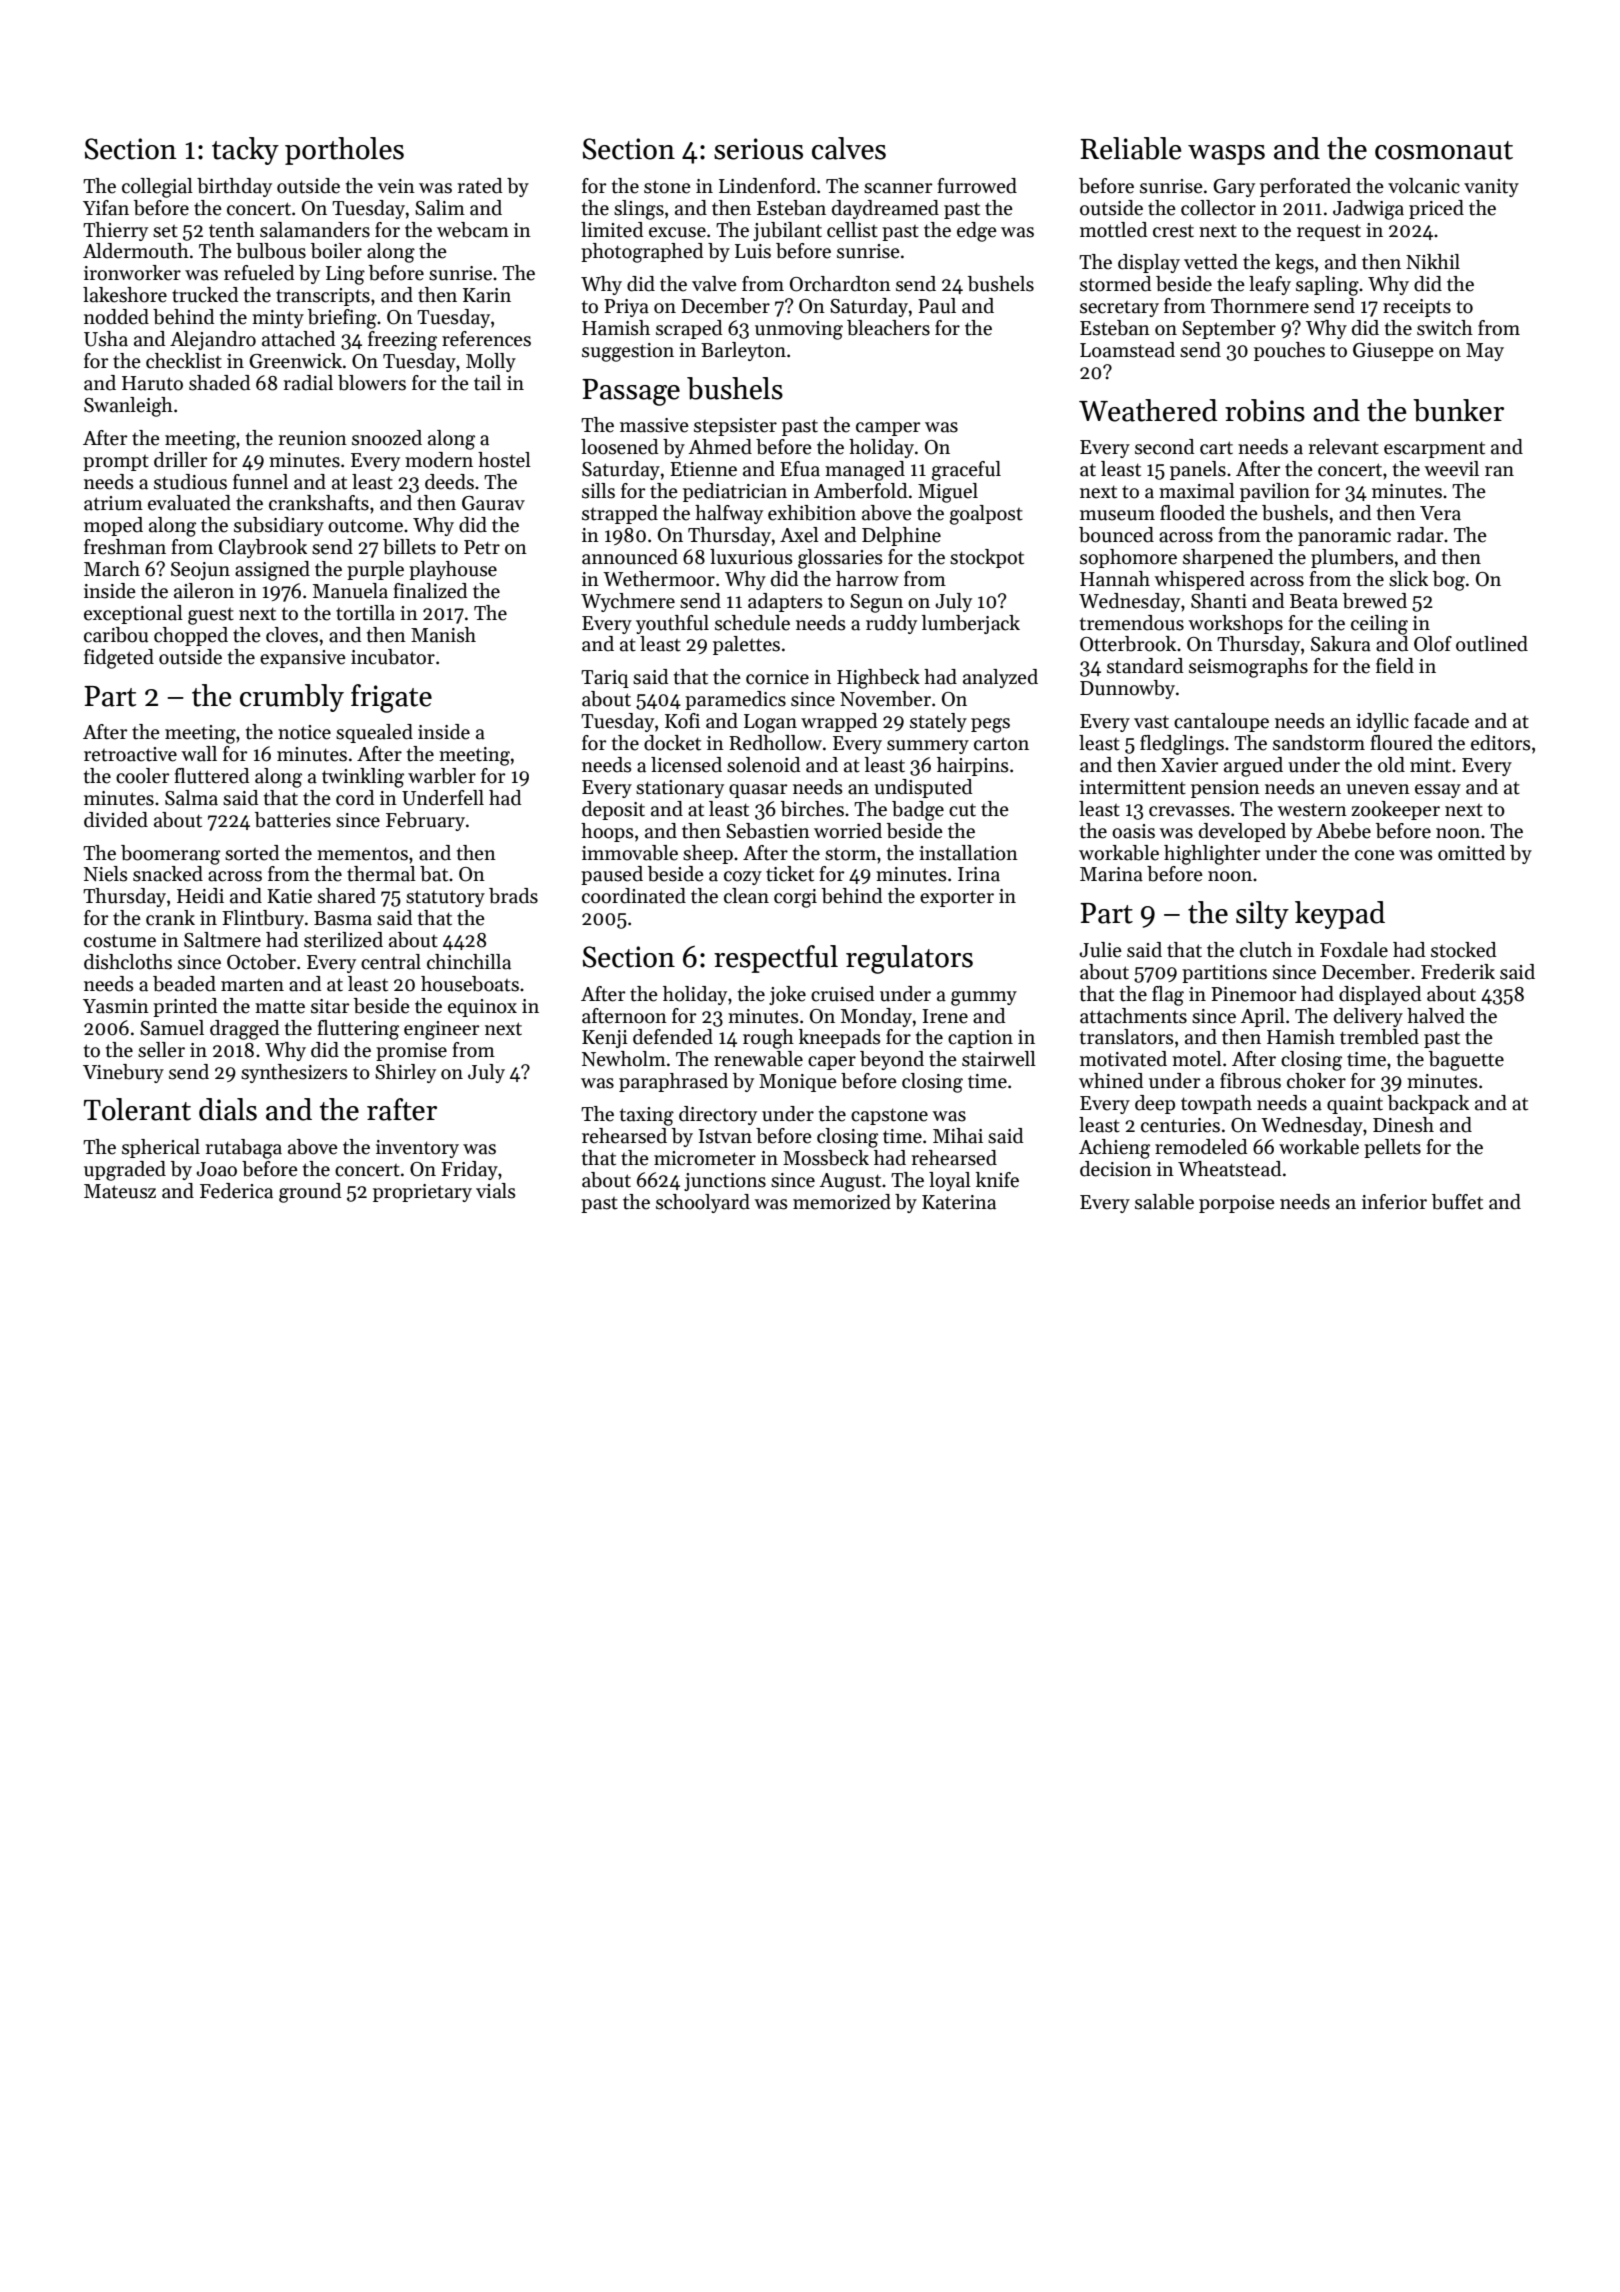 The height and width of the screenshot is (2292, 1620). I want to click on inventory, so click(417, 1149).
